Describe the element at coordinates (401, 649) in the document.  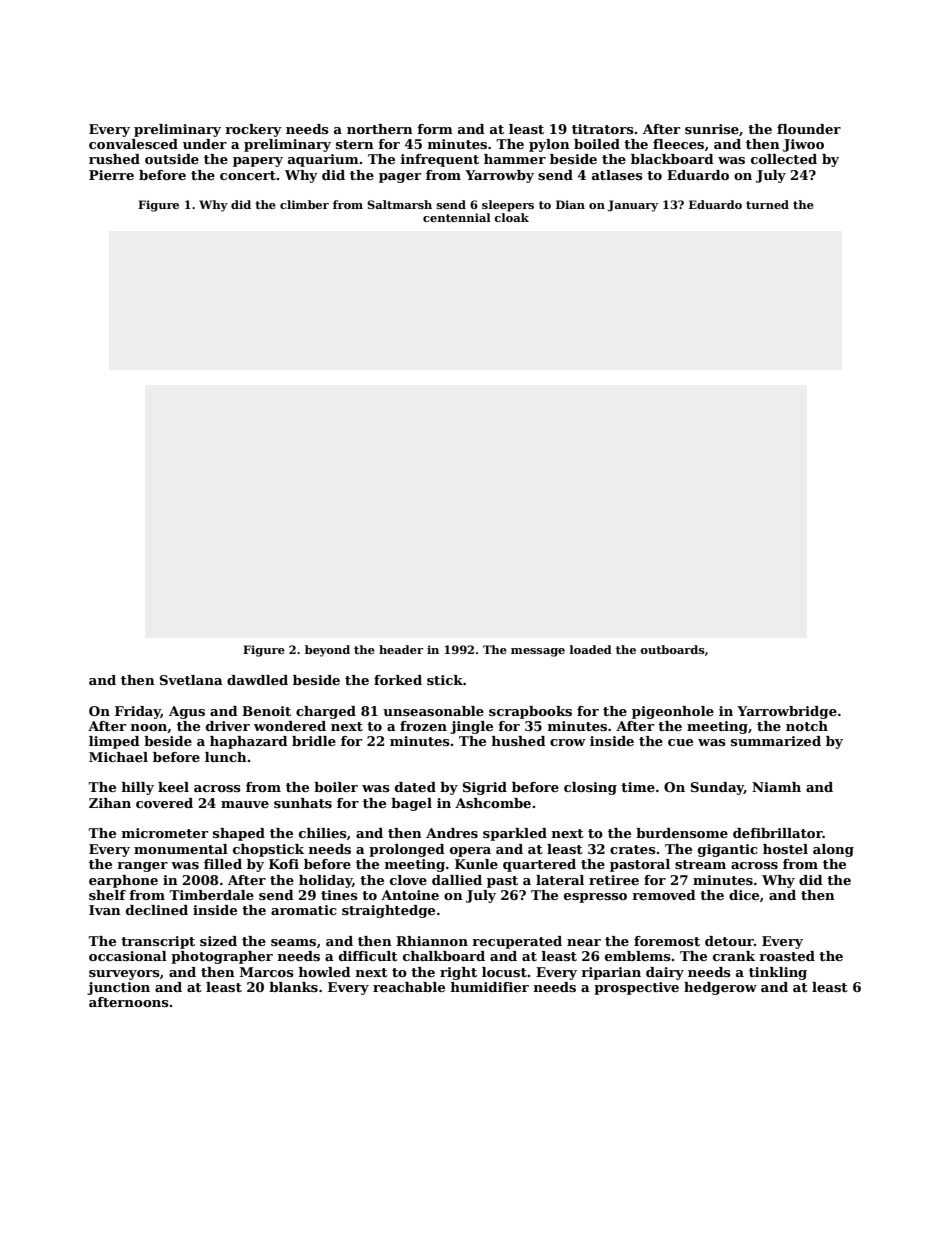
I see `header` at that location.
